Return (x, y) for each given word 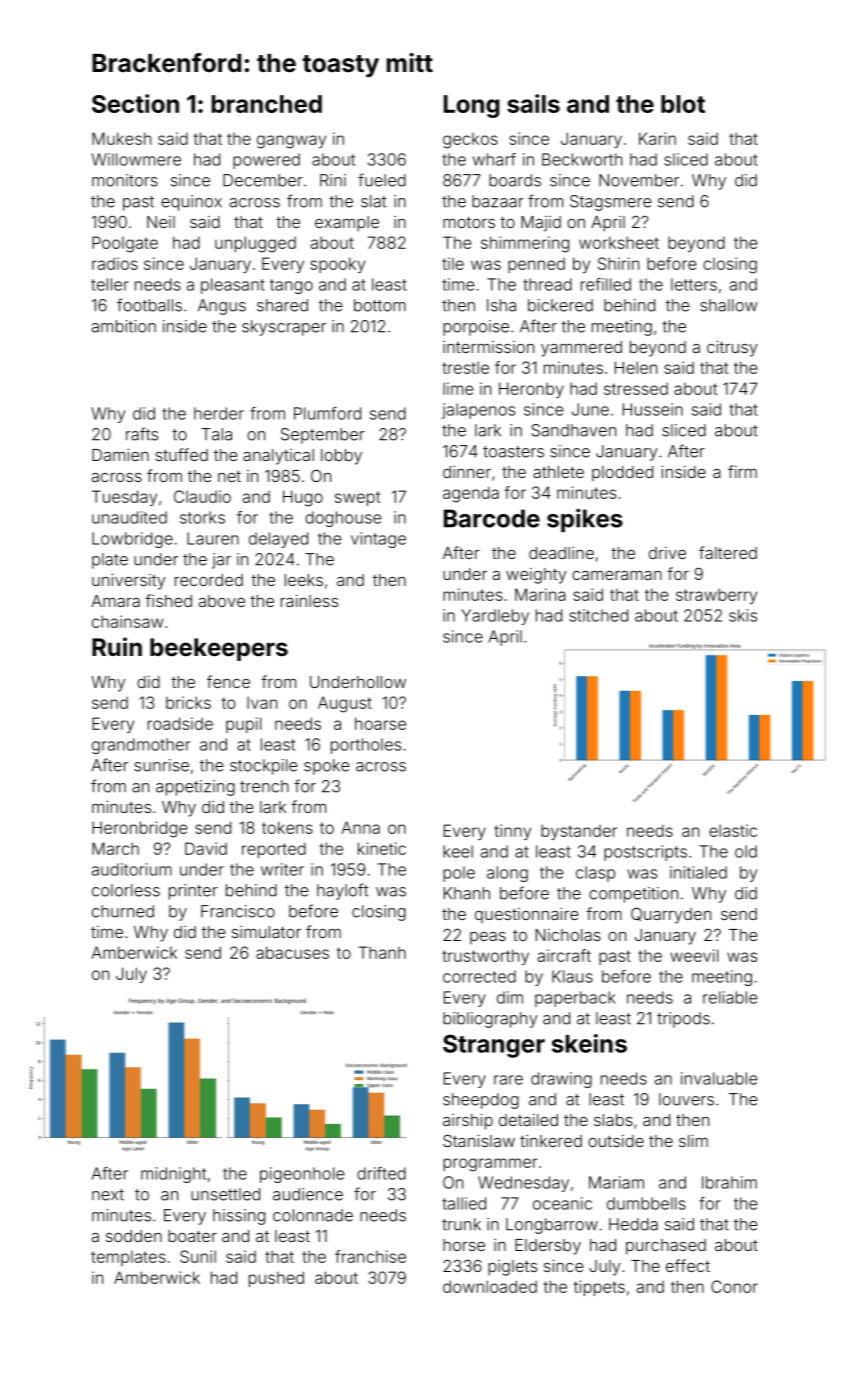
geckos (470, 141)
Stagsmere (611, 203)
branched (267, 104)
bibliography (490, 1020)
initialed (698, 872)
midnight (173, 1175)
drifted (381, 1173)
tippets (599, 1288)
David (206, 848)
